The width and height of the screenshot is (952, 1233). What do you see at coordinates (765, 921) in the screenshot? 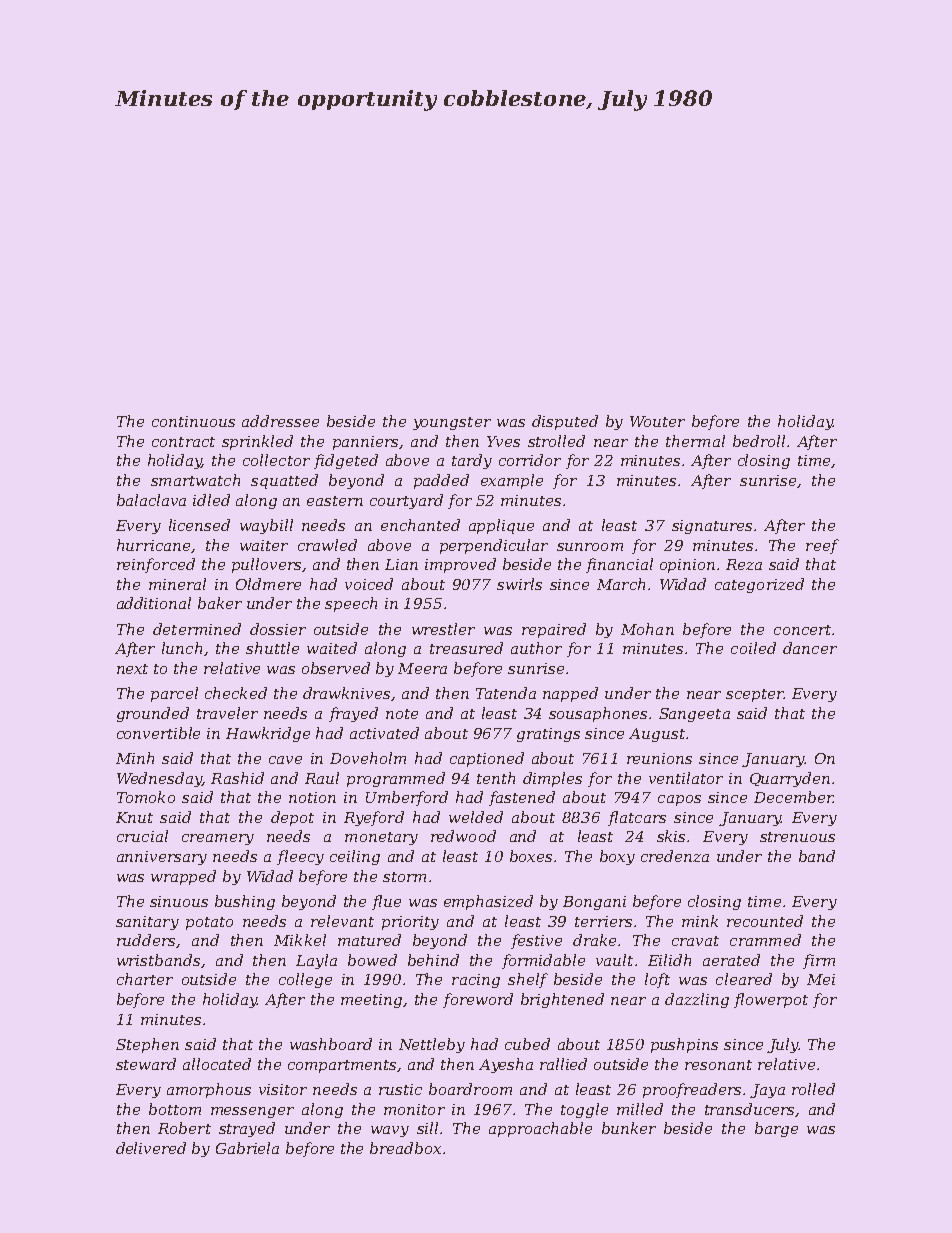
I see `recounted` at bounding box center [765, 921].
